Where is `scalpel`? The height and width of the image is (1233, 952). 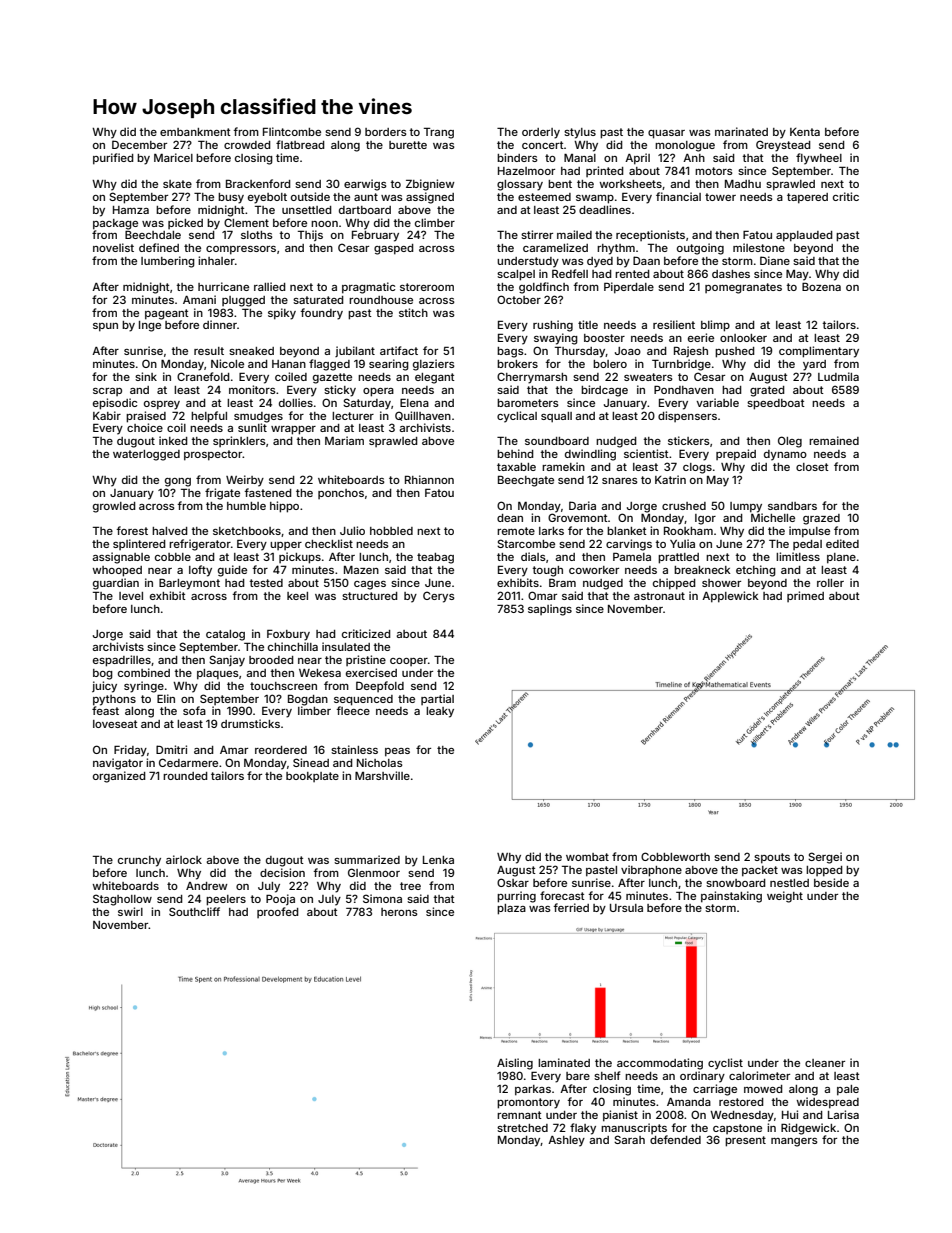
scalpel is located at coordinates (516, 275).
